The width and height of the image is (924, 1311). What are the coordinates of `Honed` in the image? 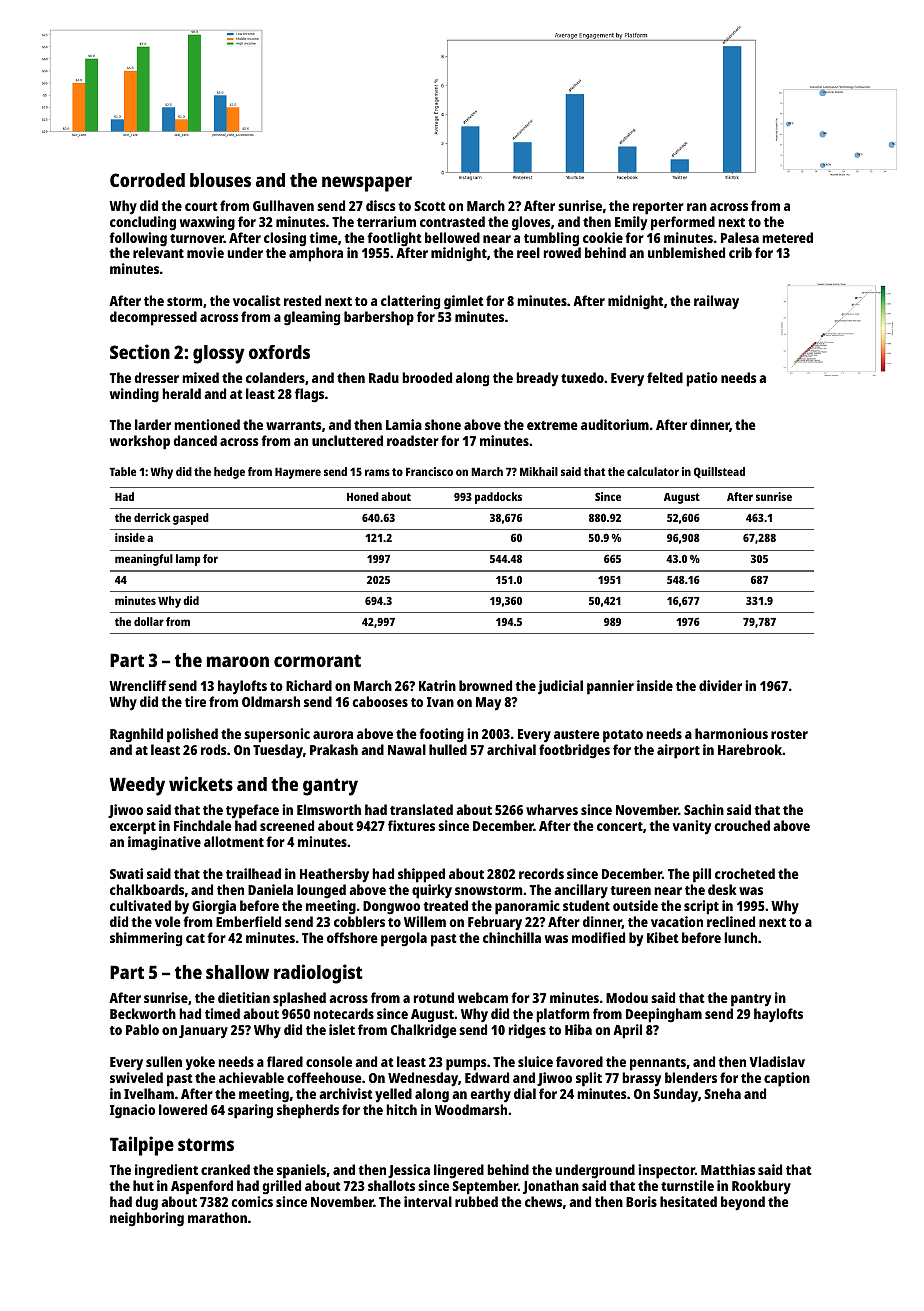 It's located at (363, 496).
